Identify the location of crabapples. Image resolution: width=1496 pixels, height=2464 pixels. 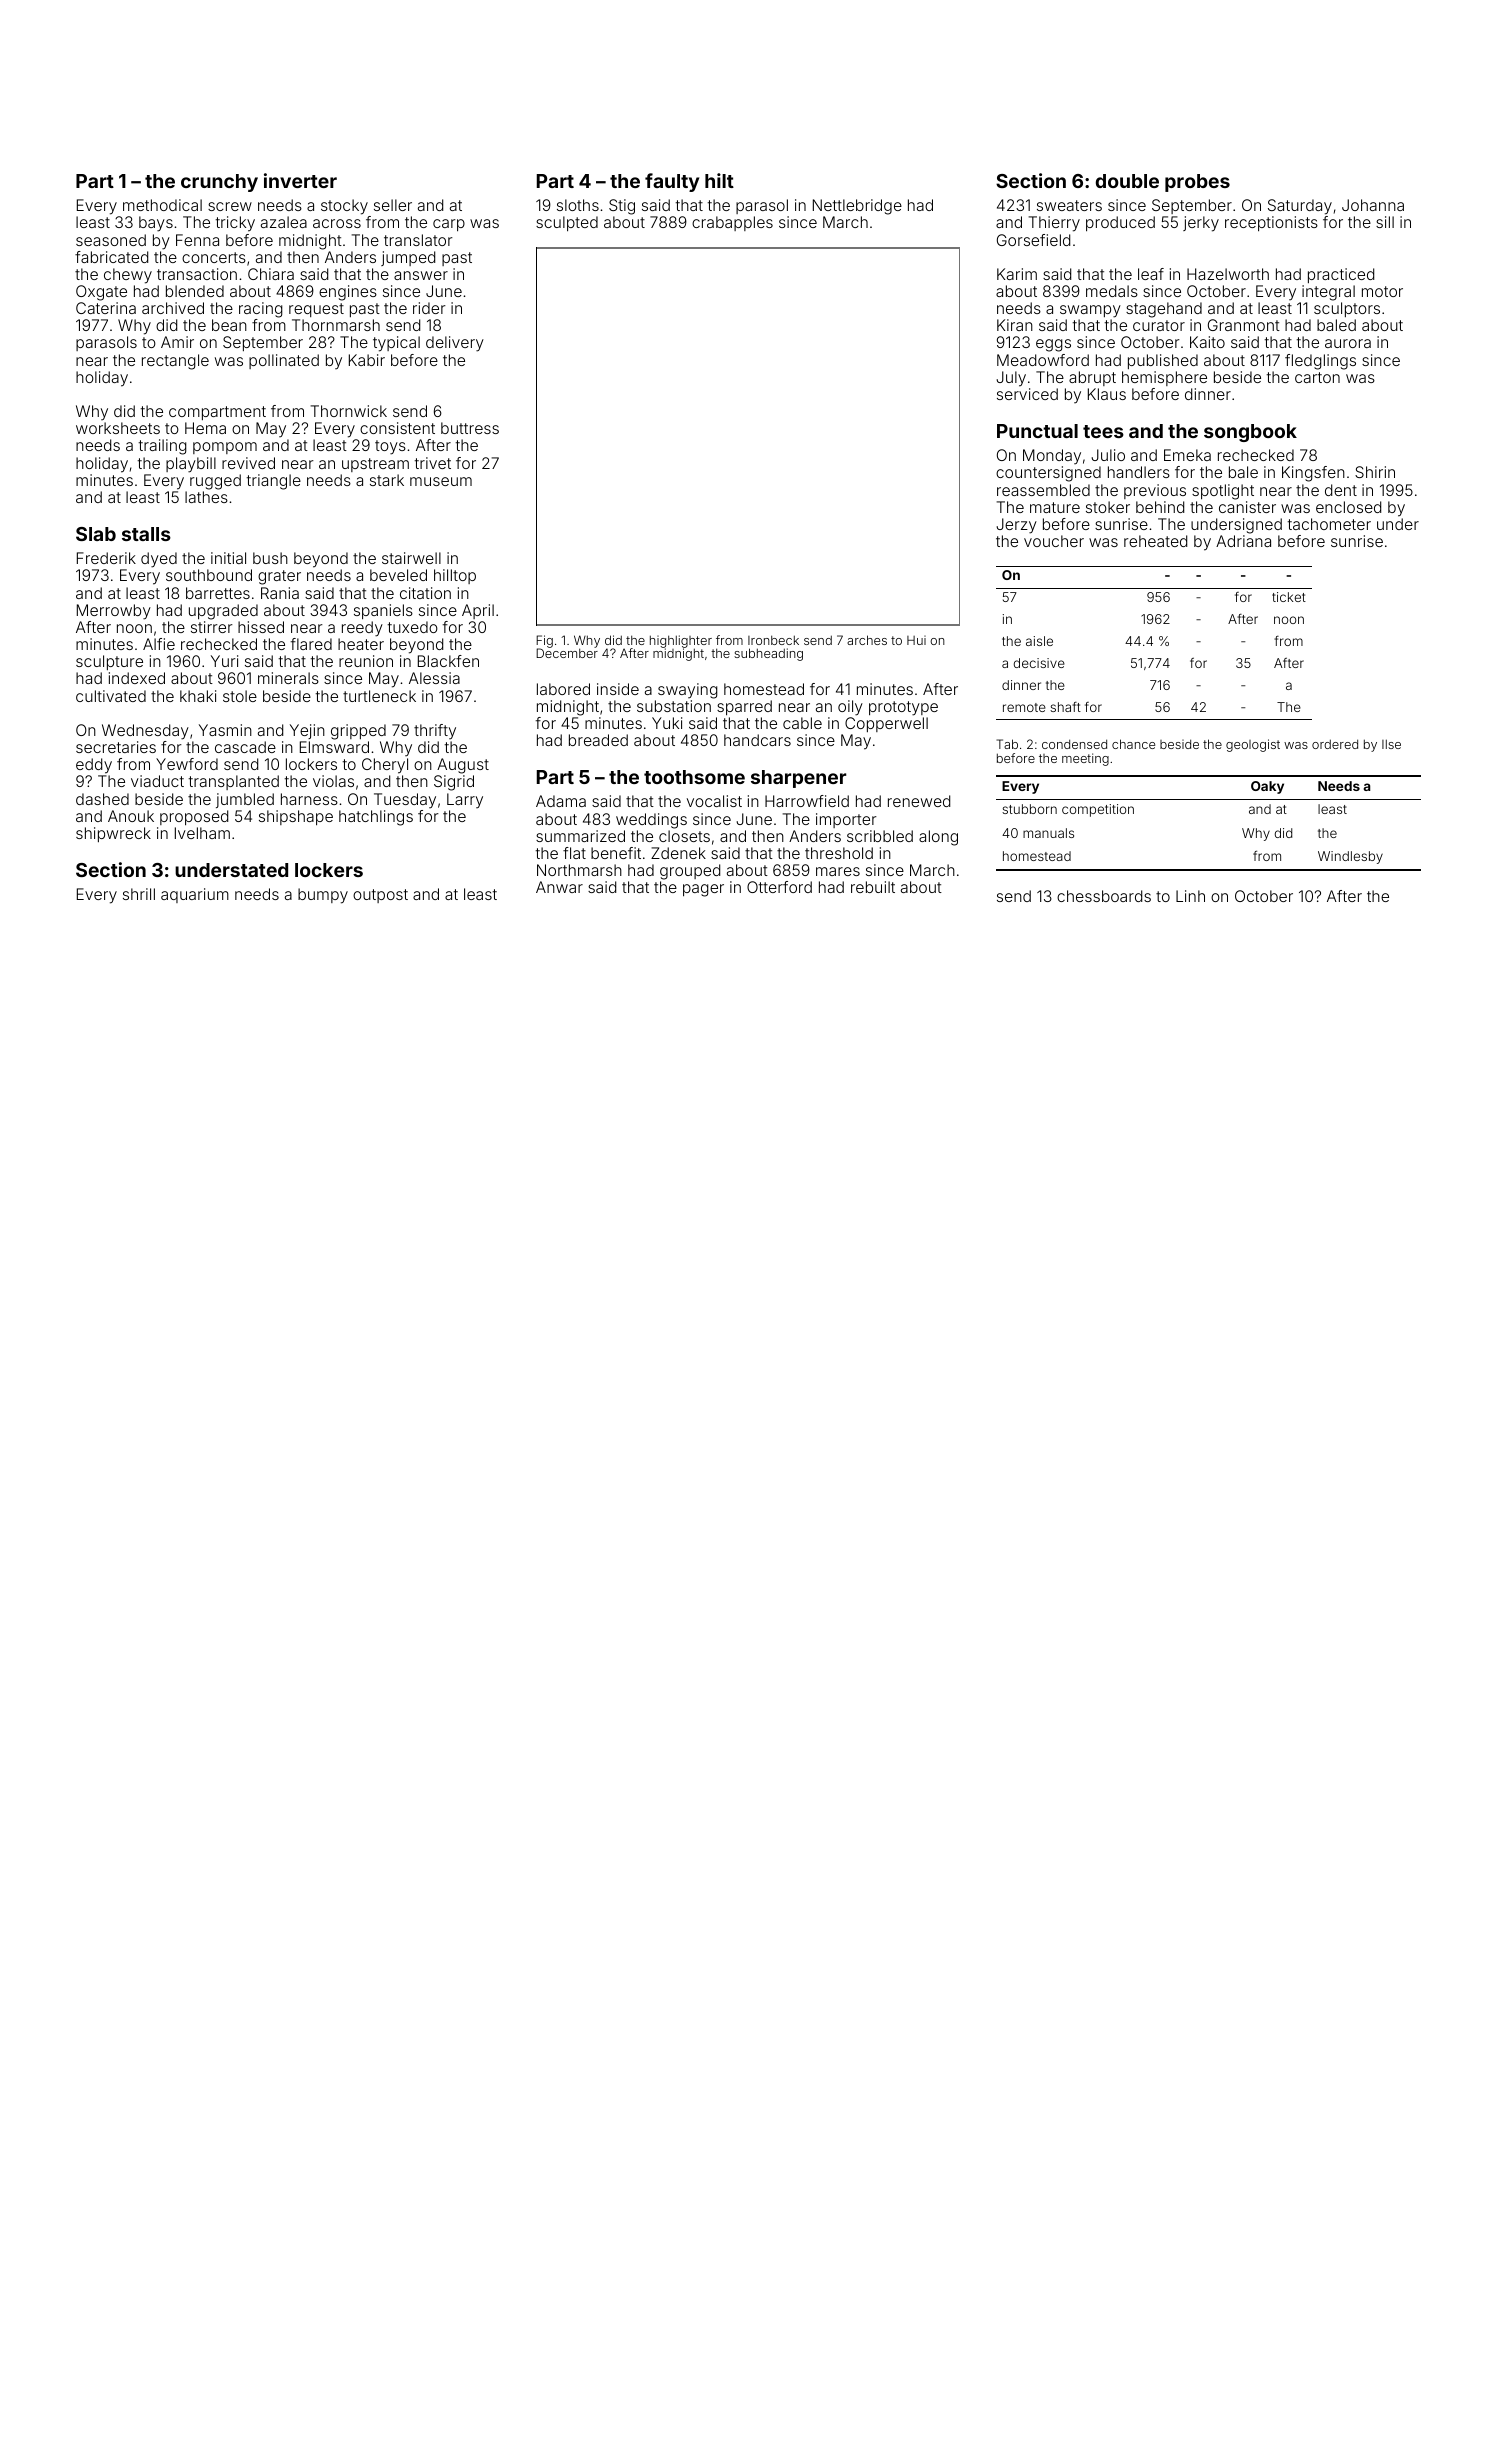
(732, 223).
